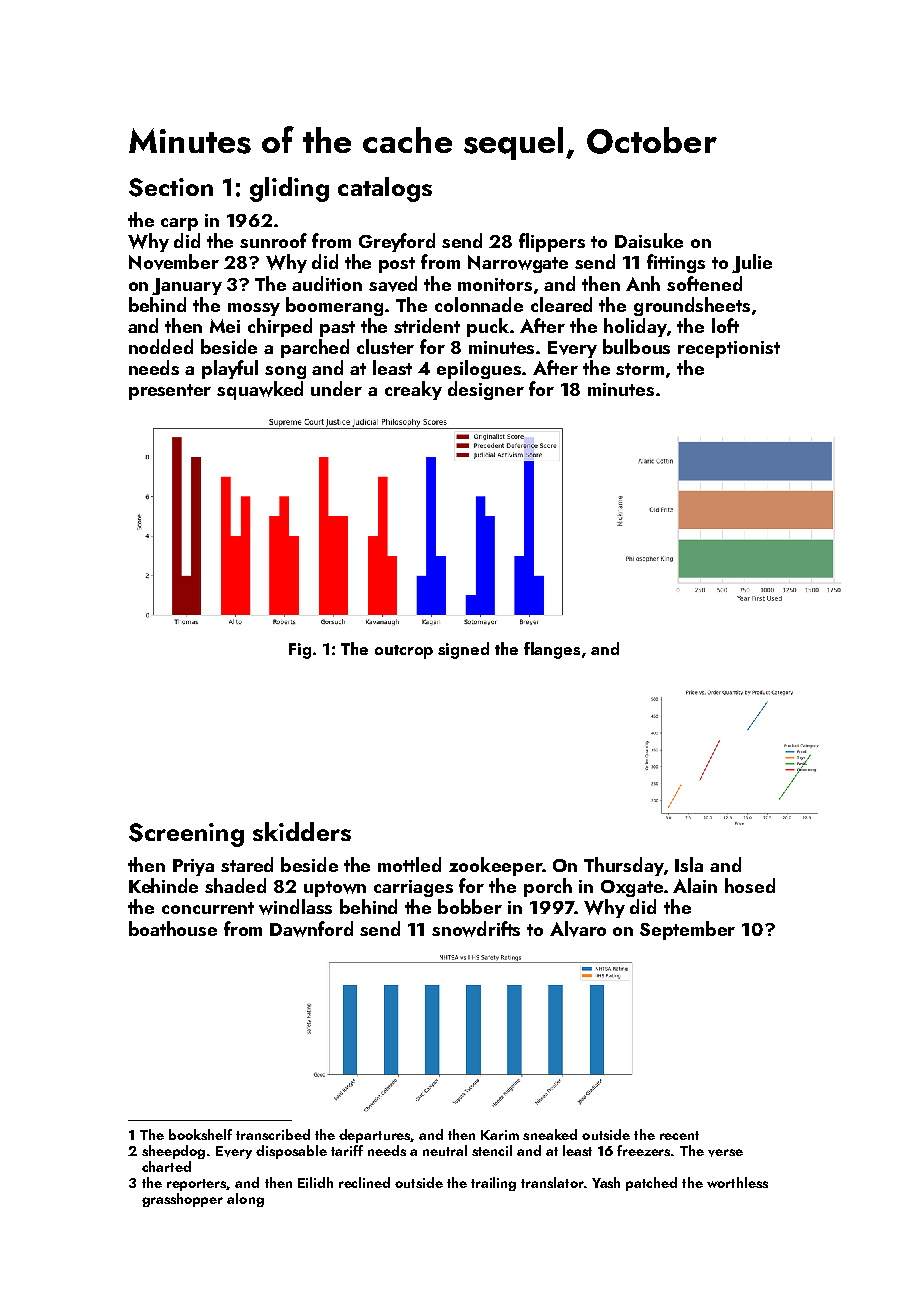  I want to click on Alain, so click(695, 885).
